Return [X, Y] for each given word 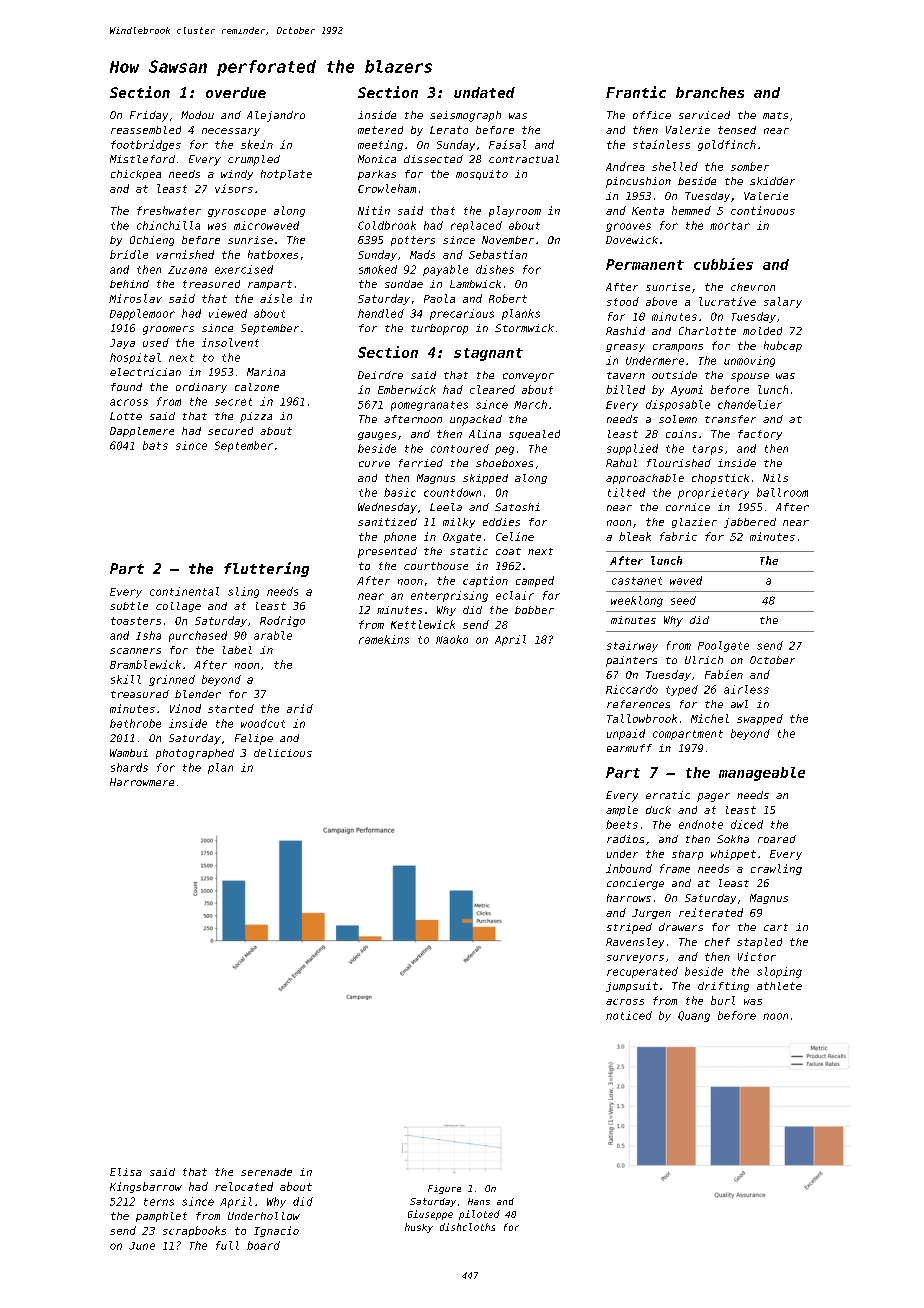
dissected [433, 159]
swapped [760, 719]
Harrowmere [142, 782]
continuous [763, 210]
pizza [256, 417]
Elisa [126, 1172]
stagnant [488, 354]
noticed [629, 1015]
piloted [479, 1215]
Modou [197, 115]
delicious [283, 753]
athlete [779, 986]
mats [775, 115]
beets [622, 824]
